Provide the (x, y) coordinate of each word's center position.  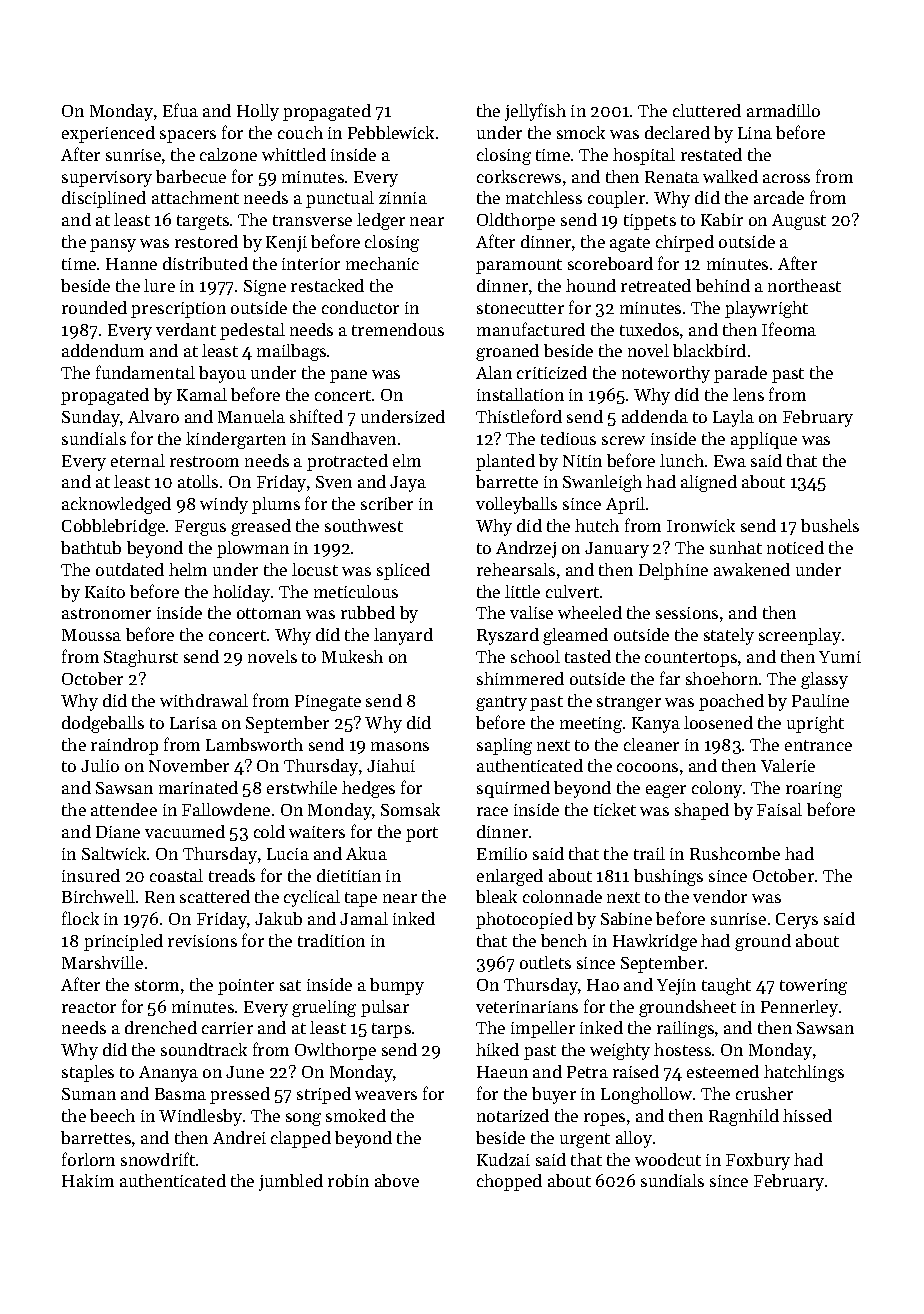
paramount (519, 266)
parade (740, 374)
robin (348, 1180)
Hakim (88, 1180)
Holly (258, 112)
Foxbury (758, 1161)
